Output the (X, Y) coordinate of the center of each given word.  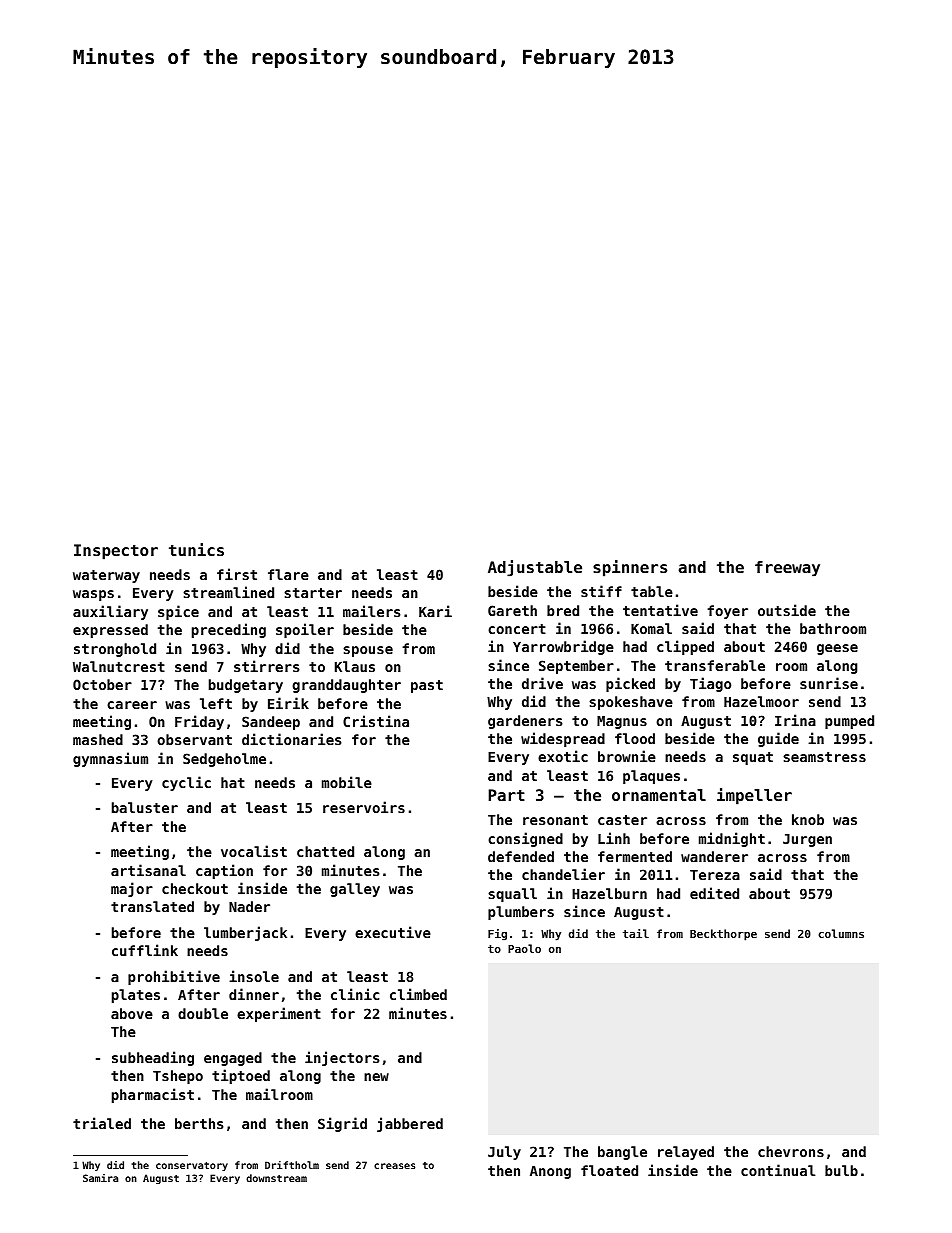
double (203, 1013)
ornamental (659, 795)
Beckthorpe (723, 935)
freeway (787, 569)
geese (837, 649)
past (427, 686)
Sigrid (342, 1124)
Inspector (116, 552)
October (102, 684)
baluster (145, 807)
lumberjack (245, 933)
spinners (630, 568)
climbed (418, 994)
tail (636, 933)
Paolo (524, 948)
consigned (525, 839)
